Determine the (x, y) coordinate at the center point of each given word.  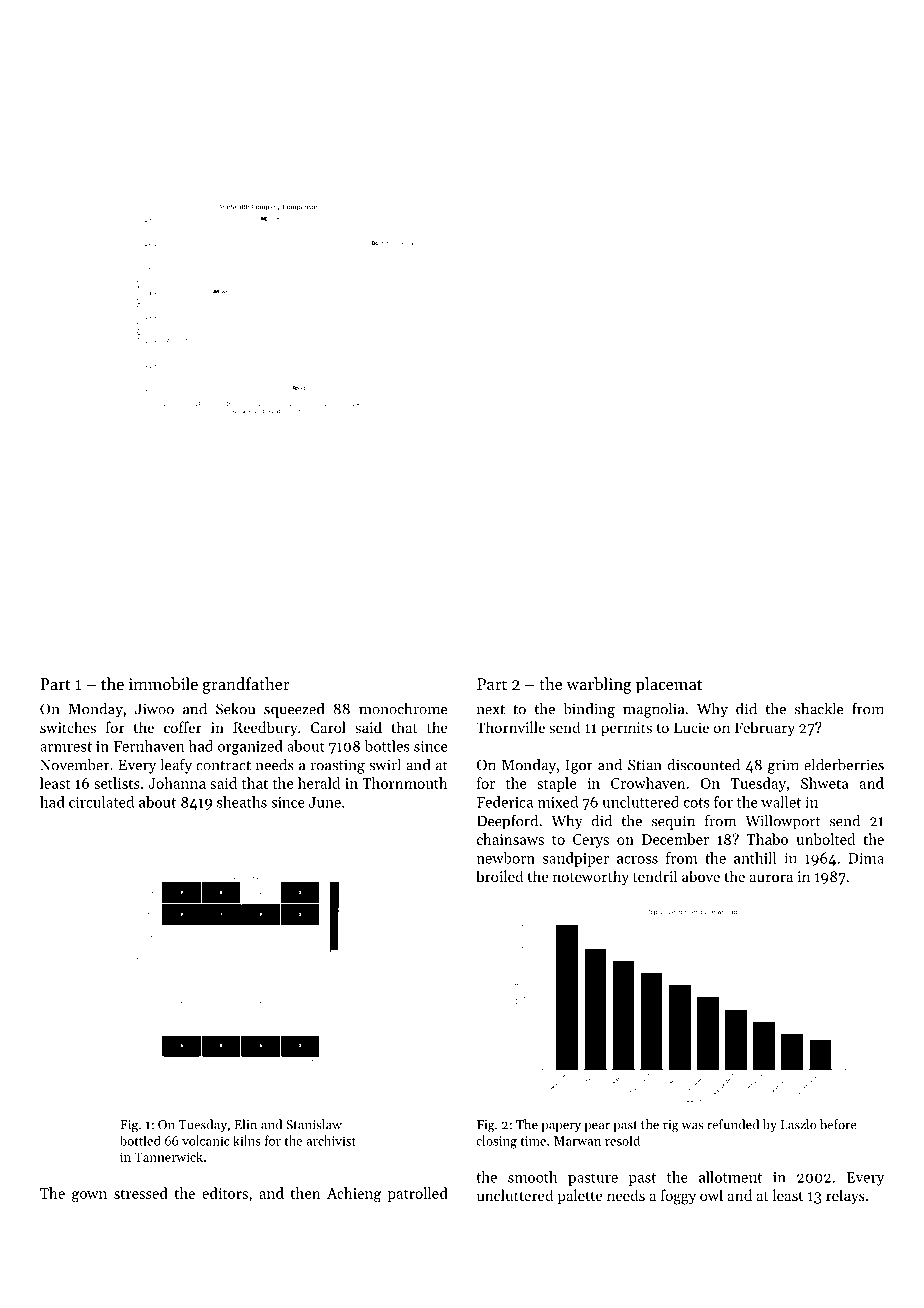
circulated (101, 802)
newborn (506, 858)
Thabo (767, 839)
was (692, 1126)
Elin (245, 1124)
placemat (669, 685)
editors (225, 1193)
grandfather (246, 685)
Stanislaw (314, 1124)
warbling (599, 685)
